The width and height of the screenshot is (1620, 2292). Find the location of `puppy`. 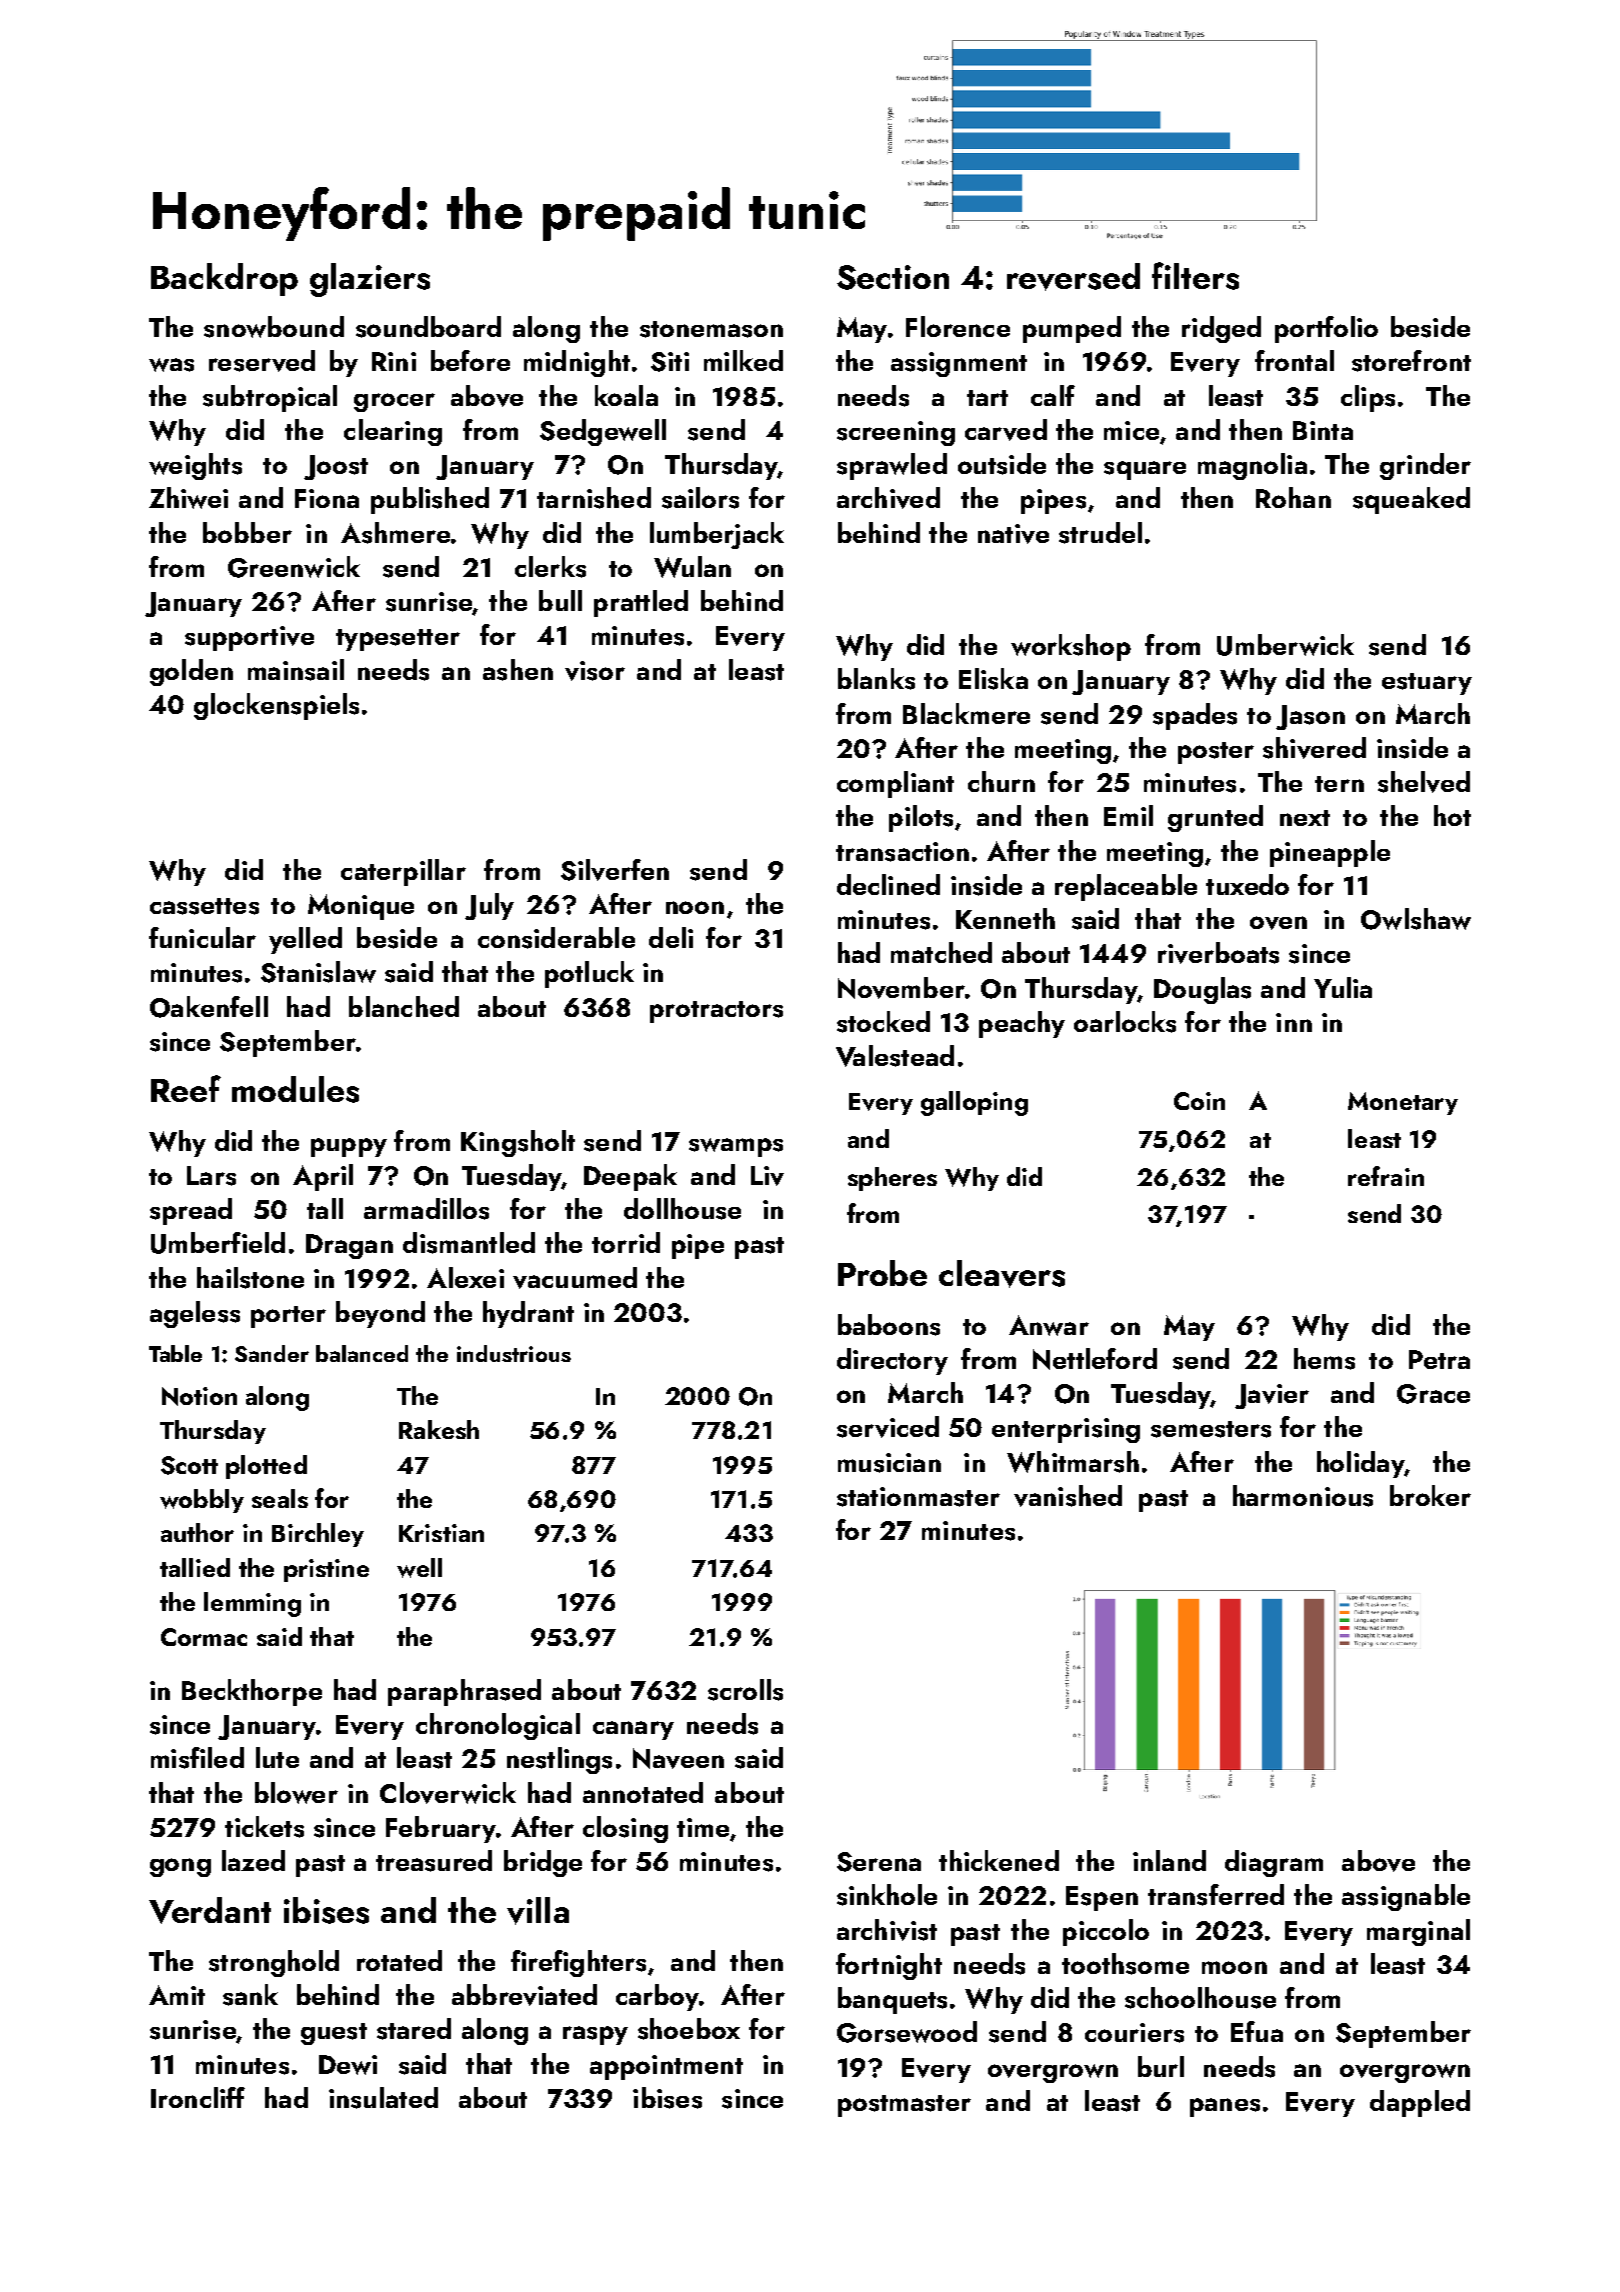

puppy is located at coordinates (349, 1147).
